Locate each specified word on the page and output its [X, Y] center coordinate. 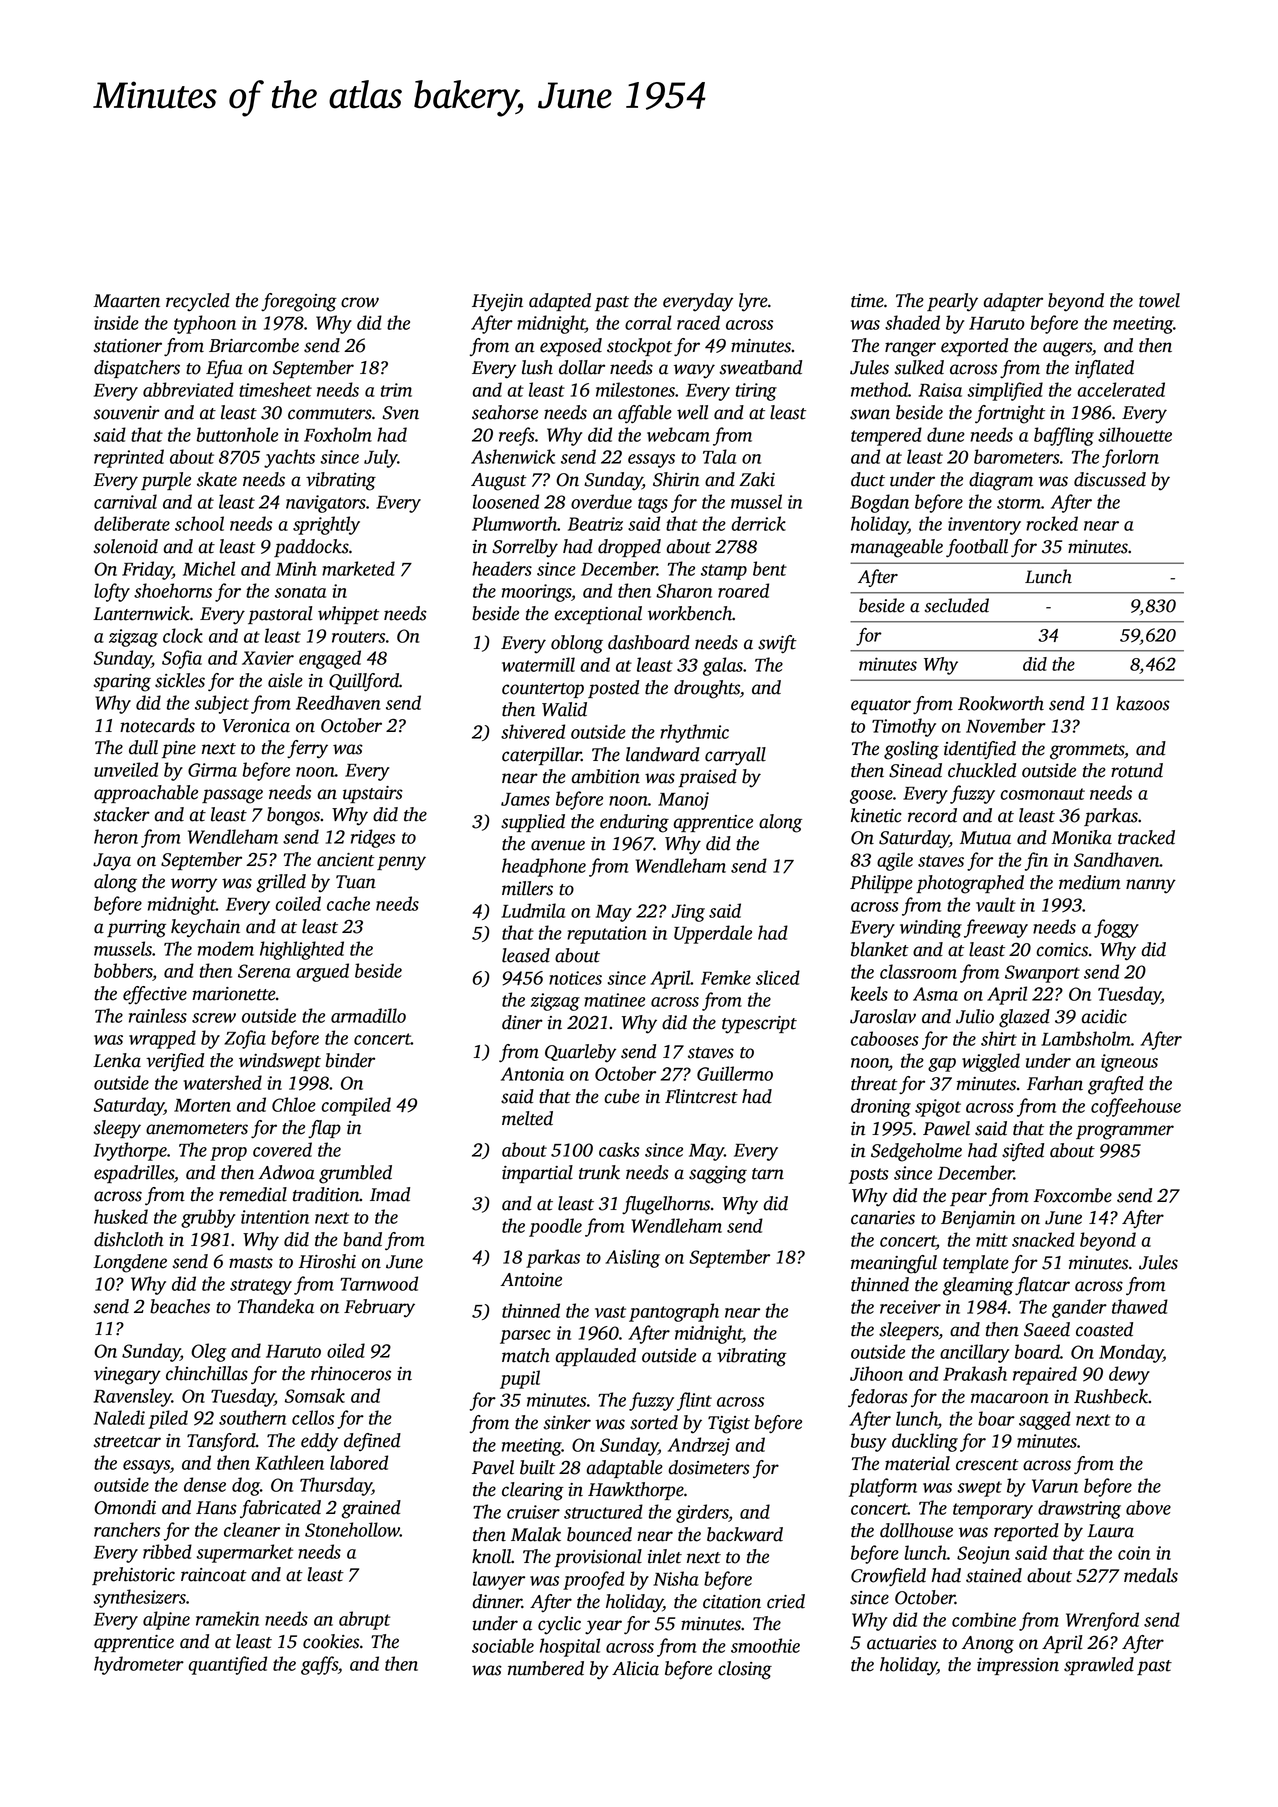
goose [871, 797]
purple [166, 481]
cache [348, 903]
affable [645, 414]
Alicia [635, 1668]
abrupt [364, 1620]
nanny [1151, 886]
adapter [1013, 302]
